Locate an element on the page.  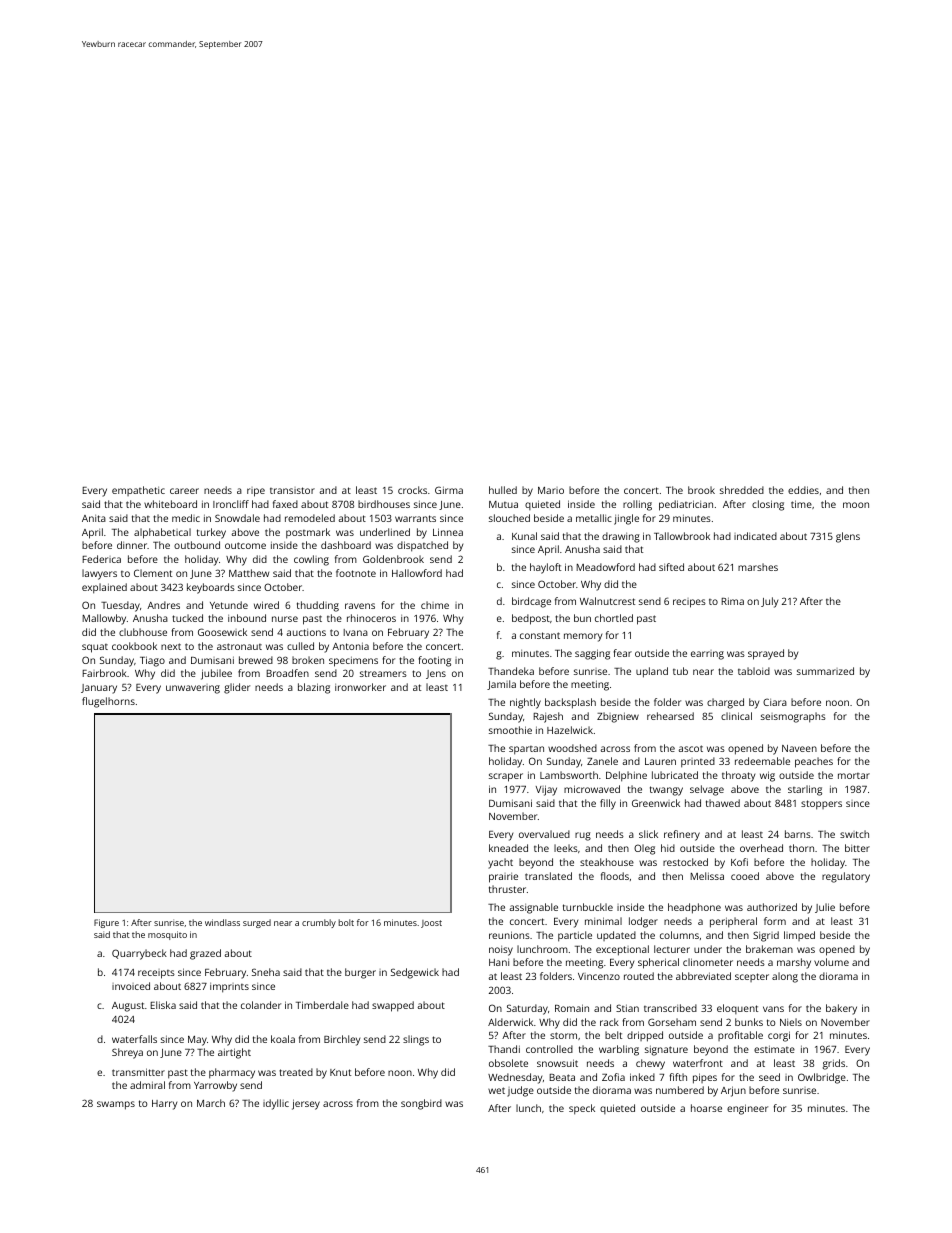
kneaded is located at coordinates (508, 848).
